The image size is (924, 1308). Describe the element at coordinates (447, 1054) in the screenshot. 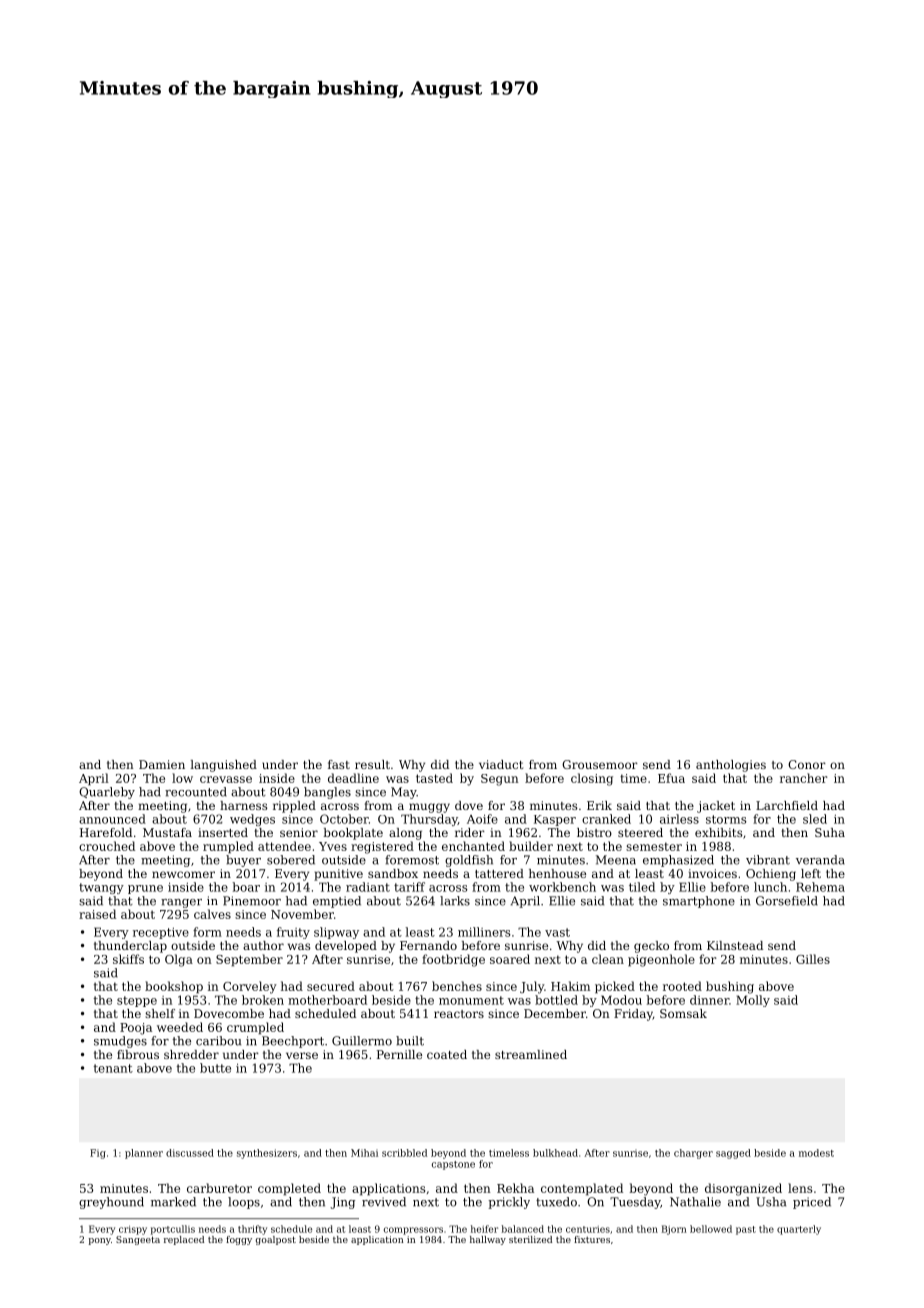

I see `coated` at that location.
